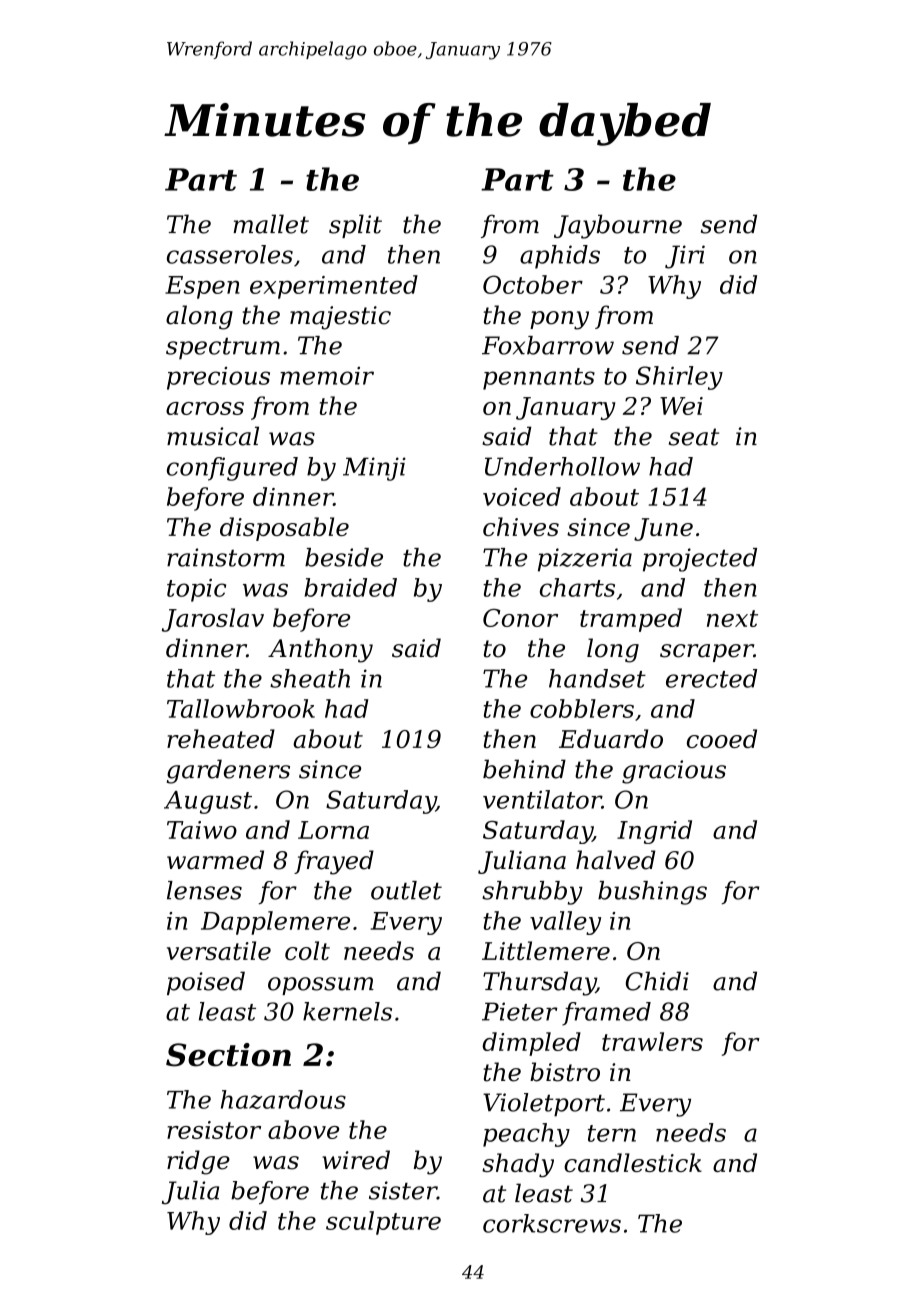 This document has width=924, height=1311. I want to click on sculpture, so click(383, 1223).
